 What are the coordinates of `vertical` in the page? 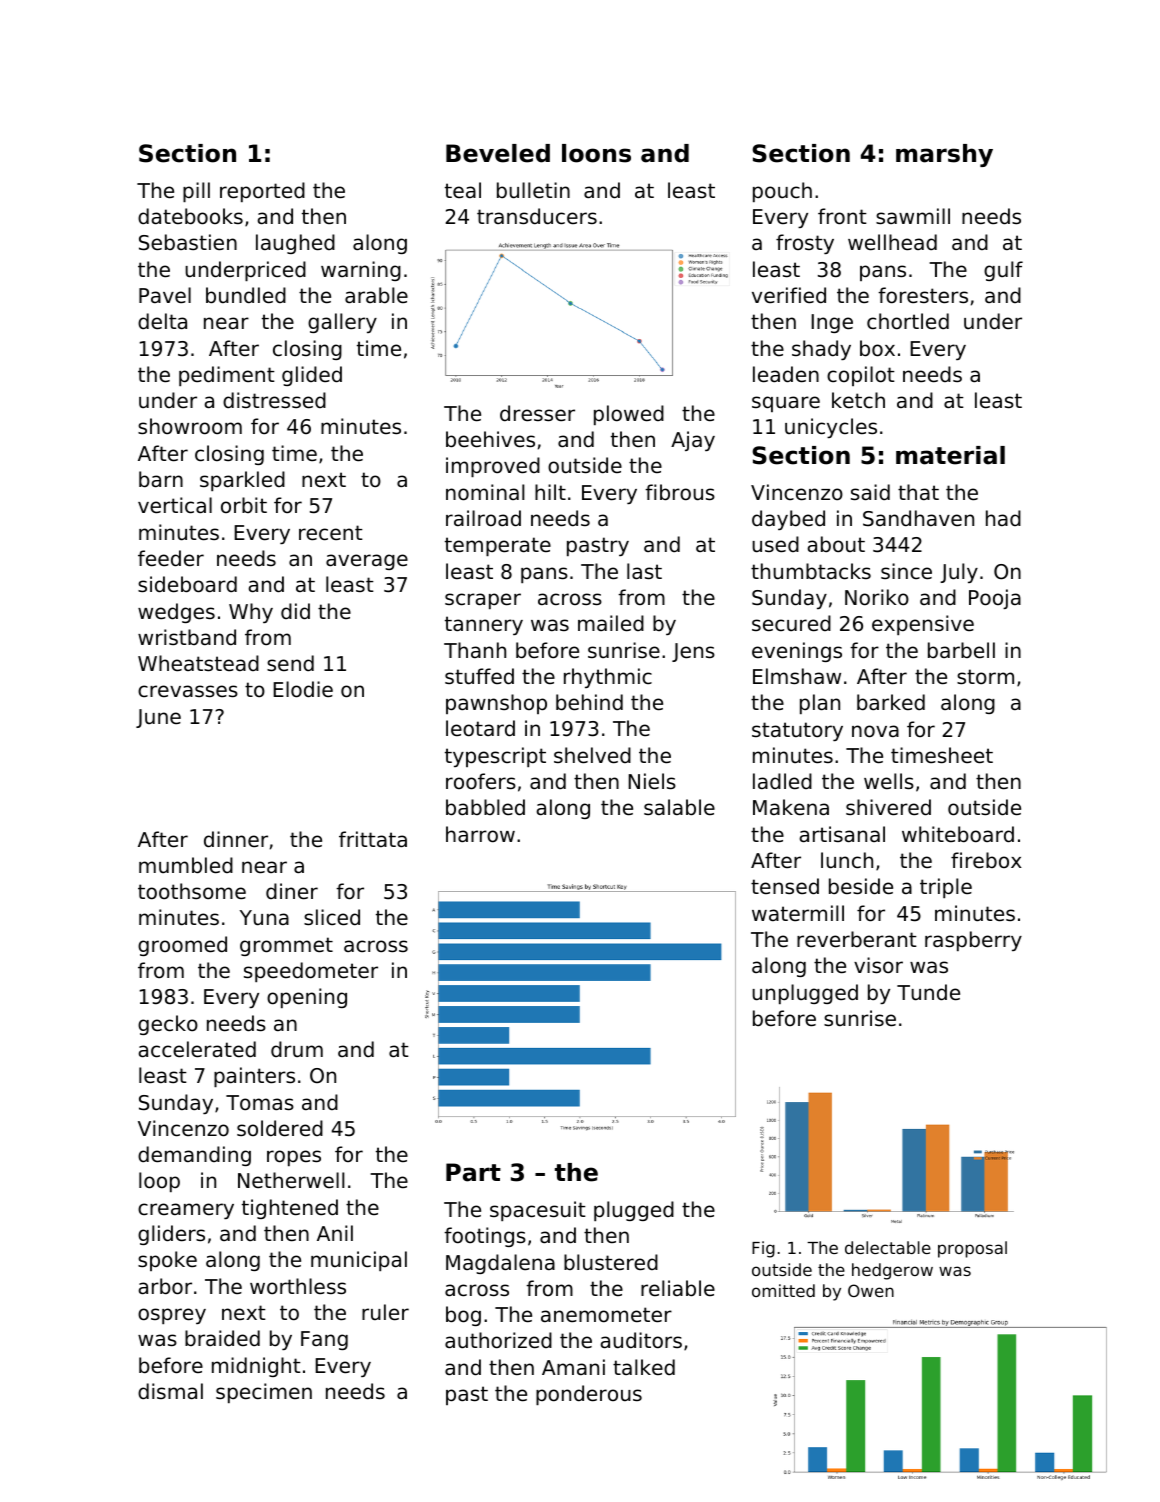 It's located at (175, 505).
